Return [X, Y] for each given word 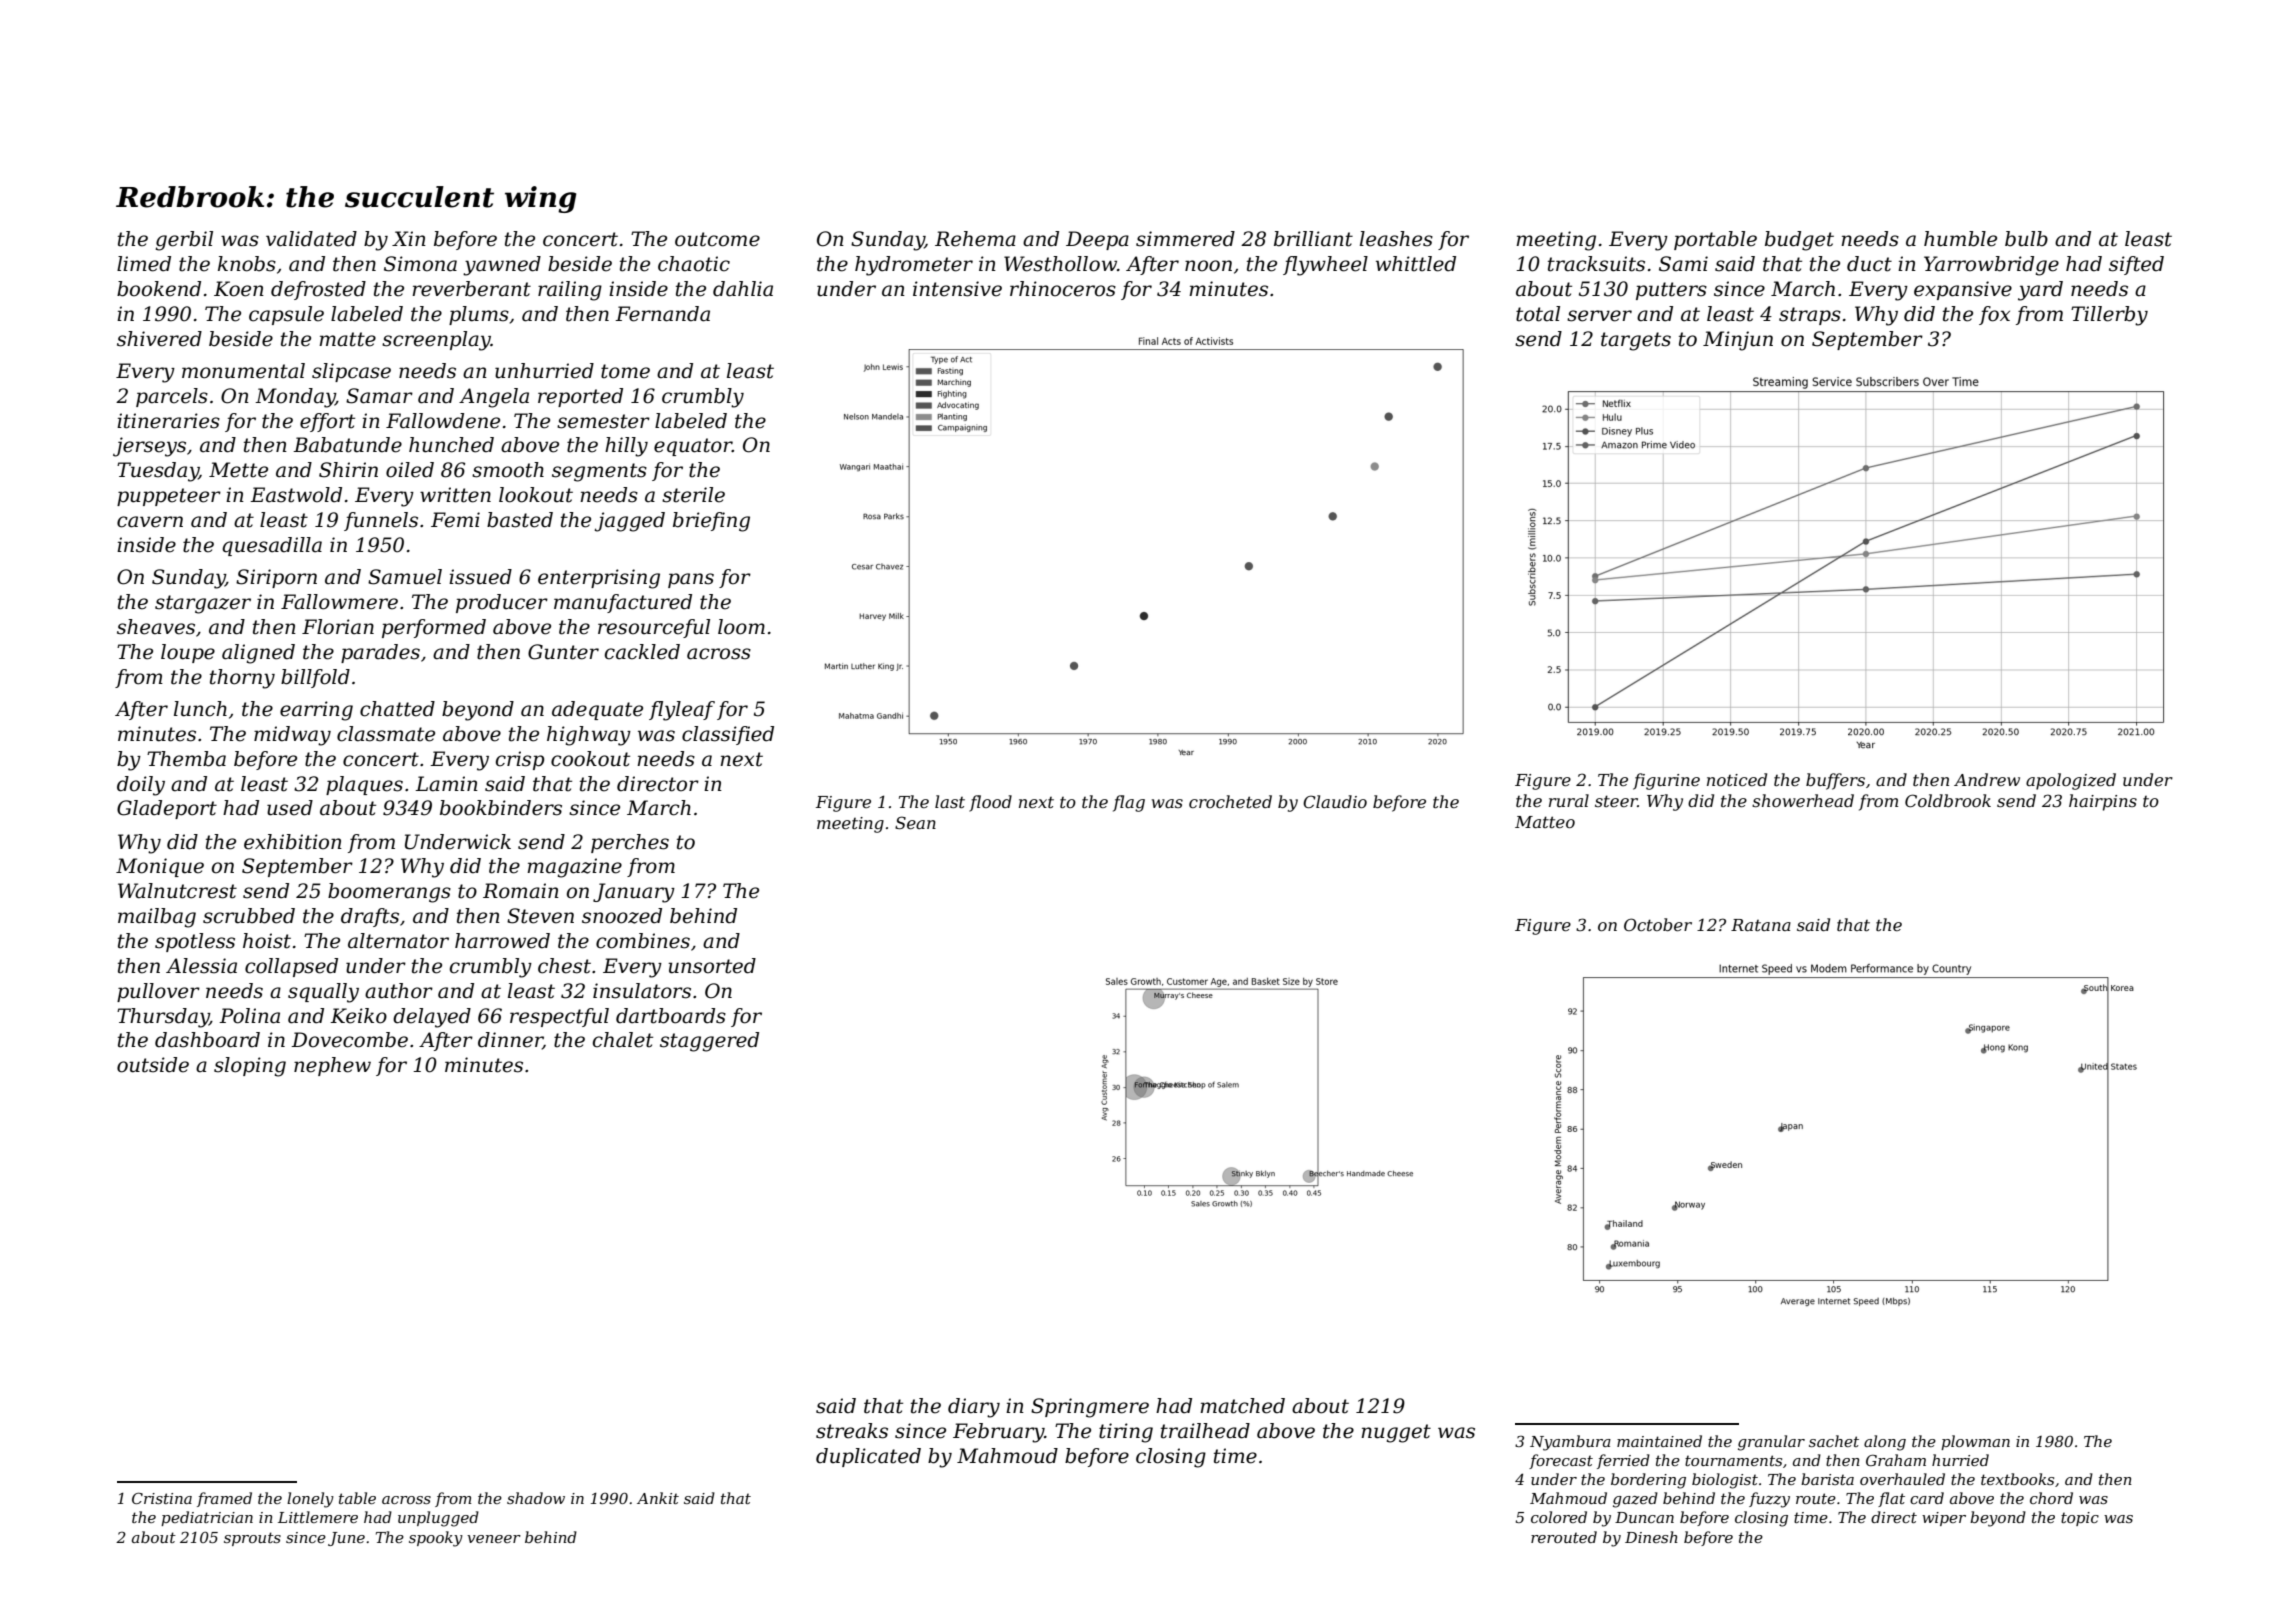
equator [693, 447]
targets [1636, 341]
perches [630, 843]
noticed [1737, 779]
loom [741, 627]
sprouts [252, 1539]
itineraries [168, 421]
